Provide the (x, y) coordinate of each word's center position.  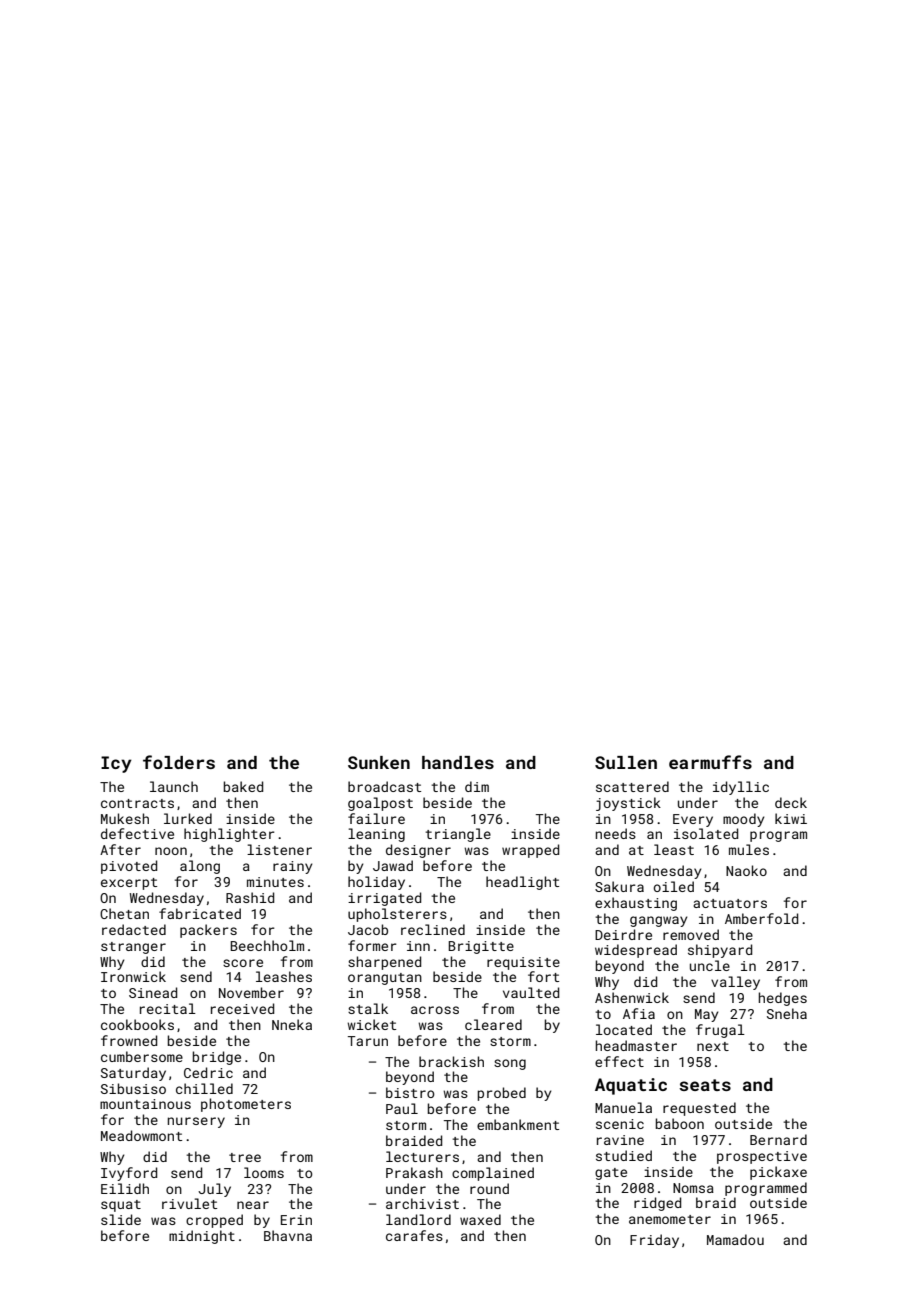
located (624, 1029)
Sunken (379, 762)
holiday (376, 883)
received (242, 1008)
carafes (414, 1235)
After (120, 849)
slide (121, 1219)
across (435, 1010)
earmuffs (710, 762)
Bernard (778, 1139)
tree (245, 1157)
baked (243, 786)
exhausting (636, 904)
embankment (518, 1124)
